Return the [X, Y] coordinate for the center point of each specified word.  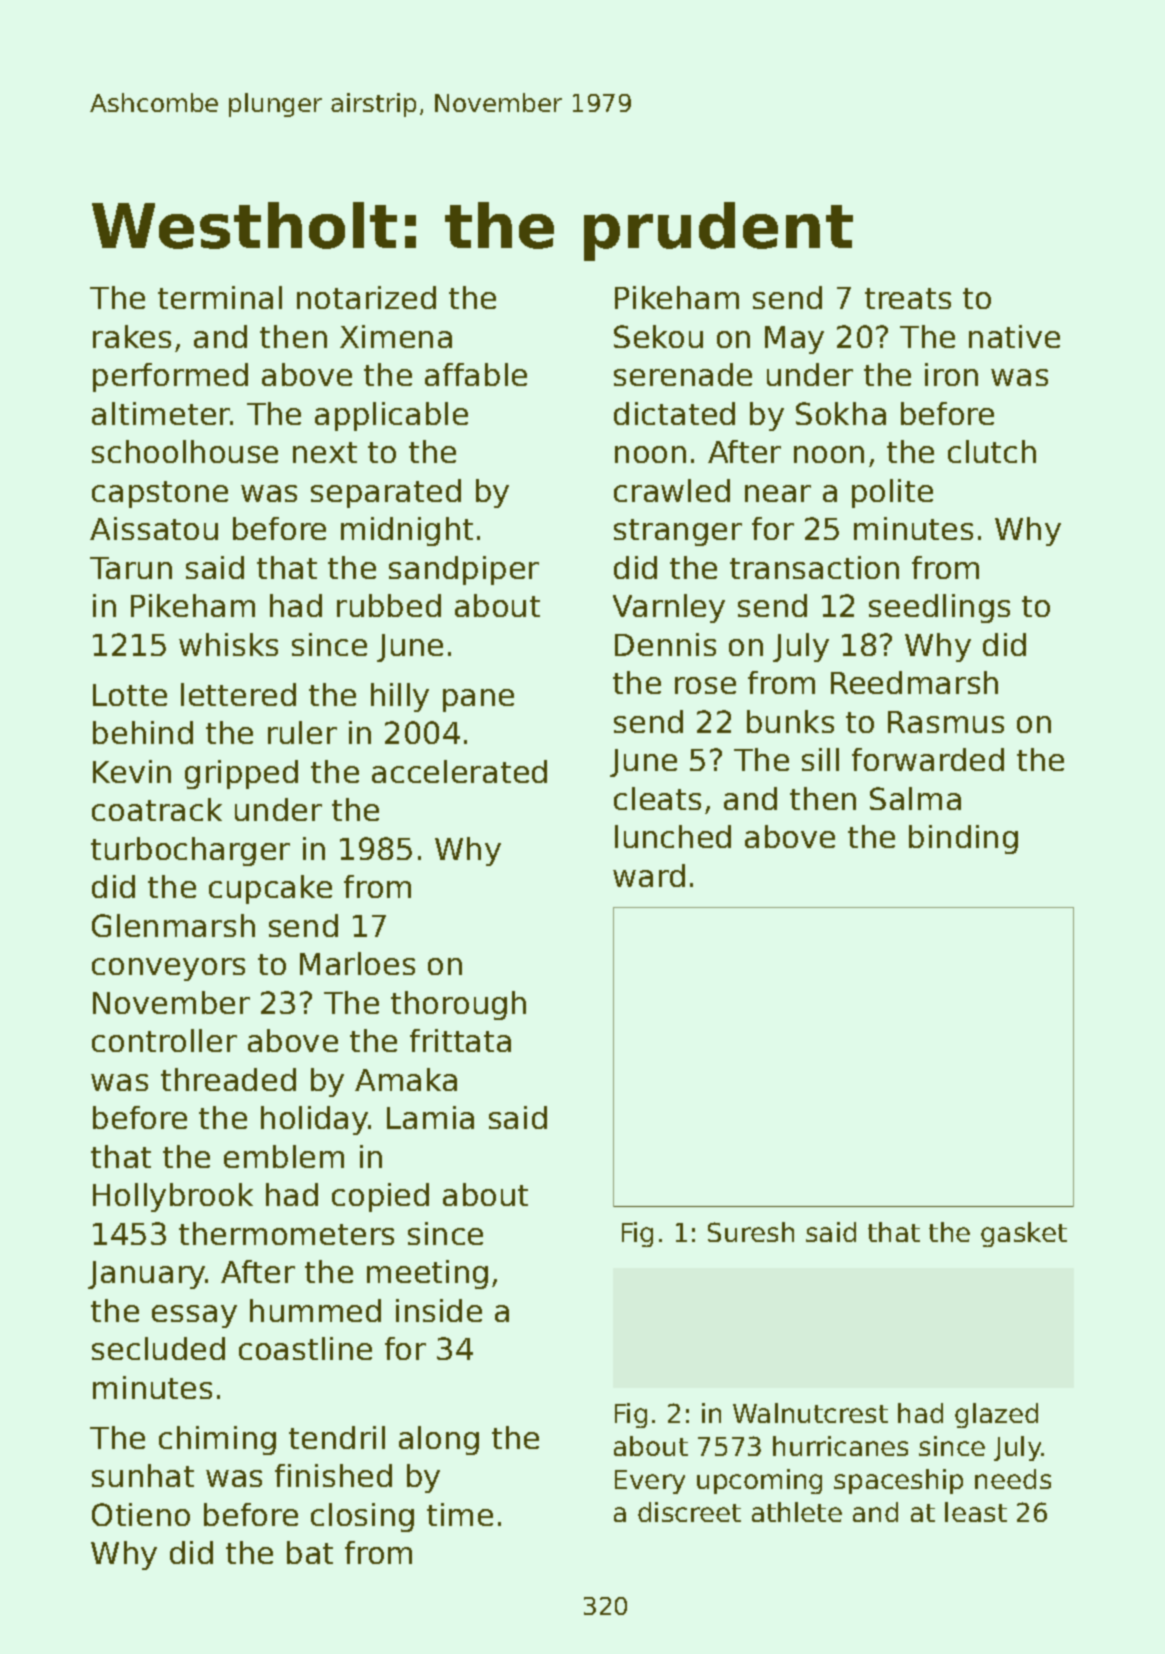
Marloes [357, 963]
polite [892, 493]
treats [908, 298]
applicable [391, 416]
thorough [458, 1005]
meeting [427, 1274]
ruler [302, 732]
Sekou [658, 336]
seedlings [939, 608]
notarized [366, 297]
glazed [996, 1415]
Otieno [141, 1514]
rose [705, 685]
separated [386, 493]
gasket [1024, 1234]
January [147, 1275]
